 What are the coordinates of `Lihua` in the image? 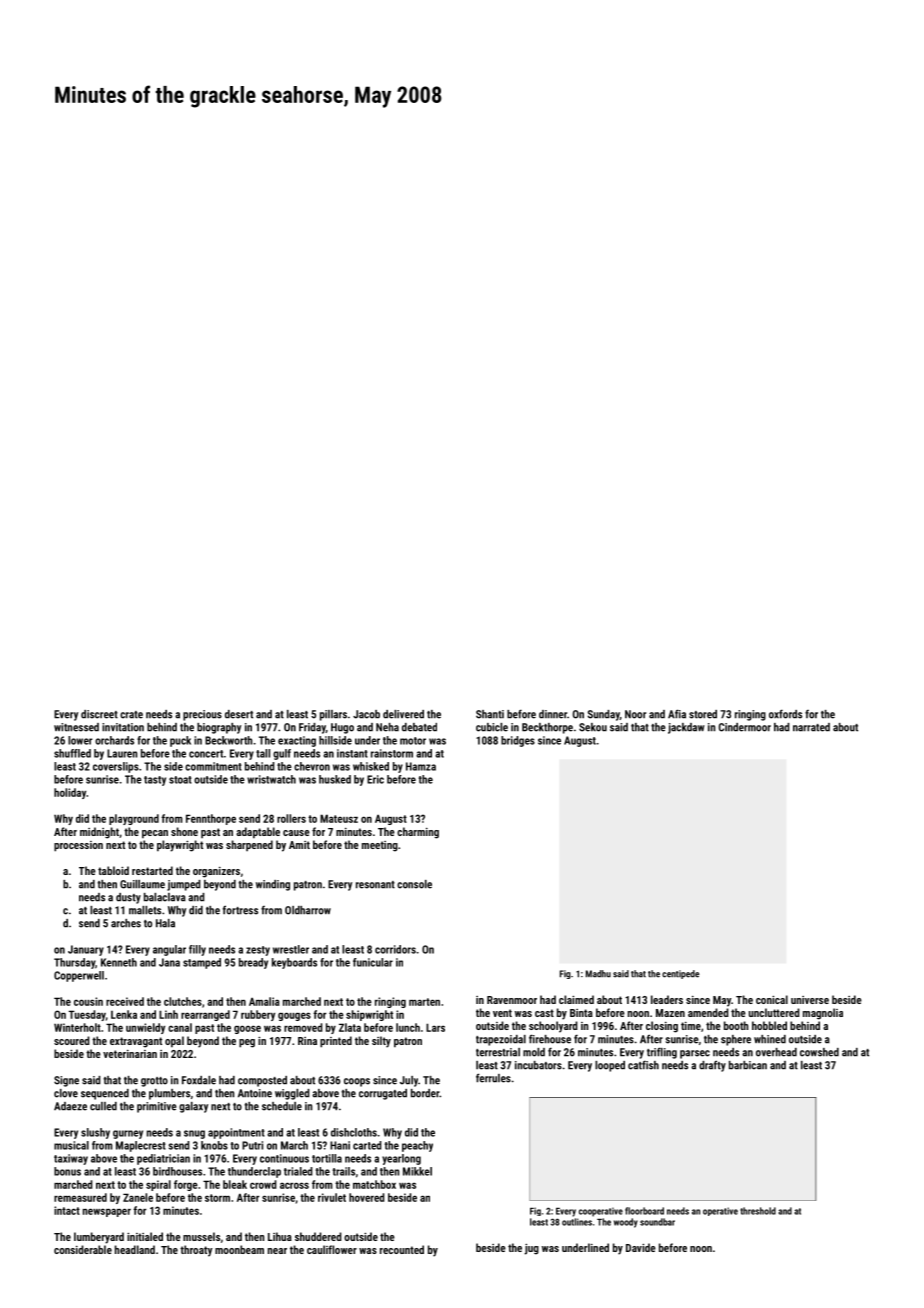 It's located at (280, 1236).
